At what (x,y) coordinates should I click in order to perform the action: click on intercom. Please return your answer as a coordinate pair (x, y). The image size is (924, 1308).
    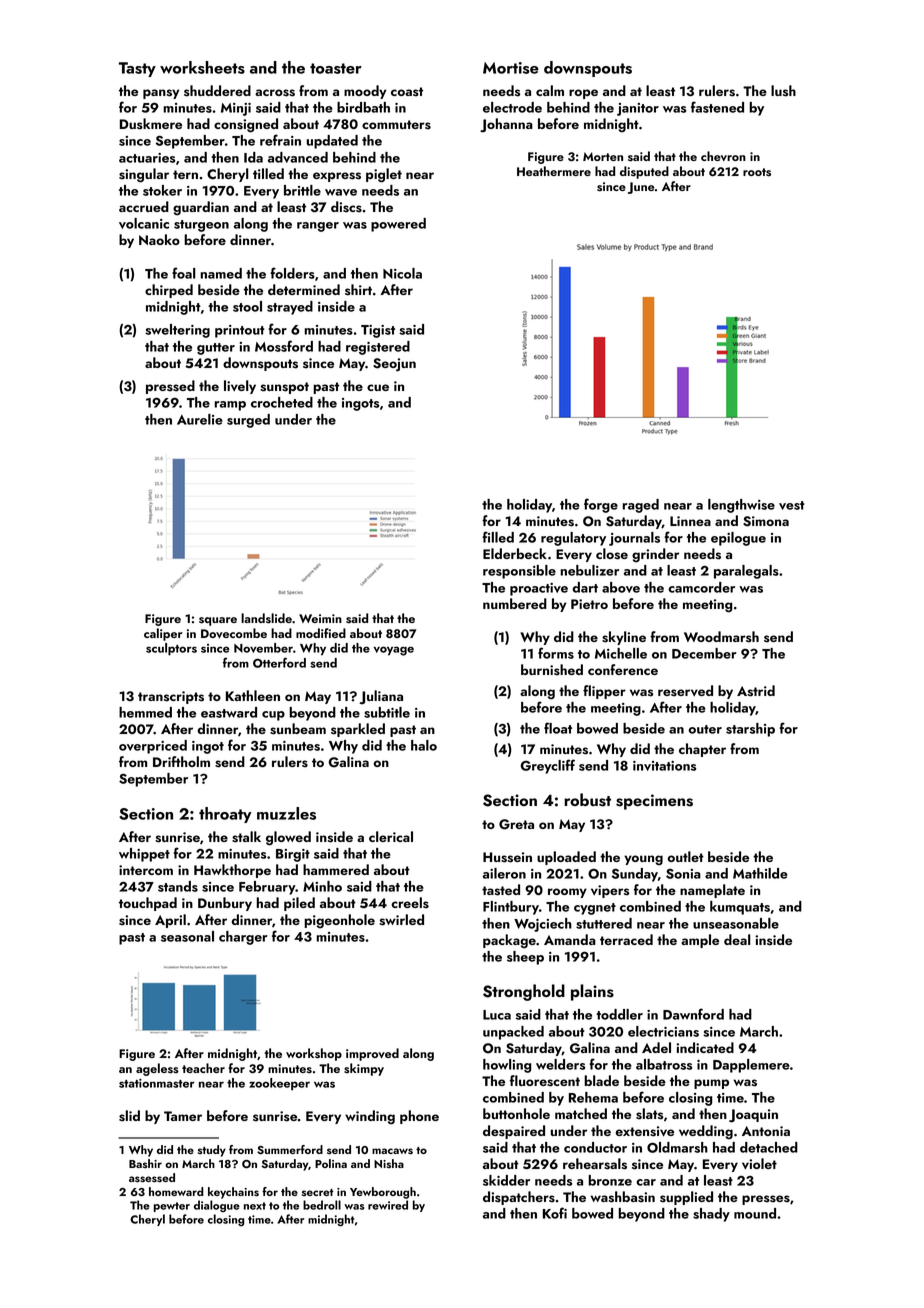
    Looking at the image, I should click on (146, 870).
